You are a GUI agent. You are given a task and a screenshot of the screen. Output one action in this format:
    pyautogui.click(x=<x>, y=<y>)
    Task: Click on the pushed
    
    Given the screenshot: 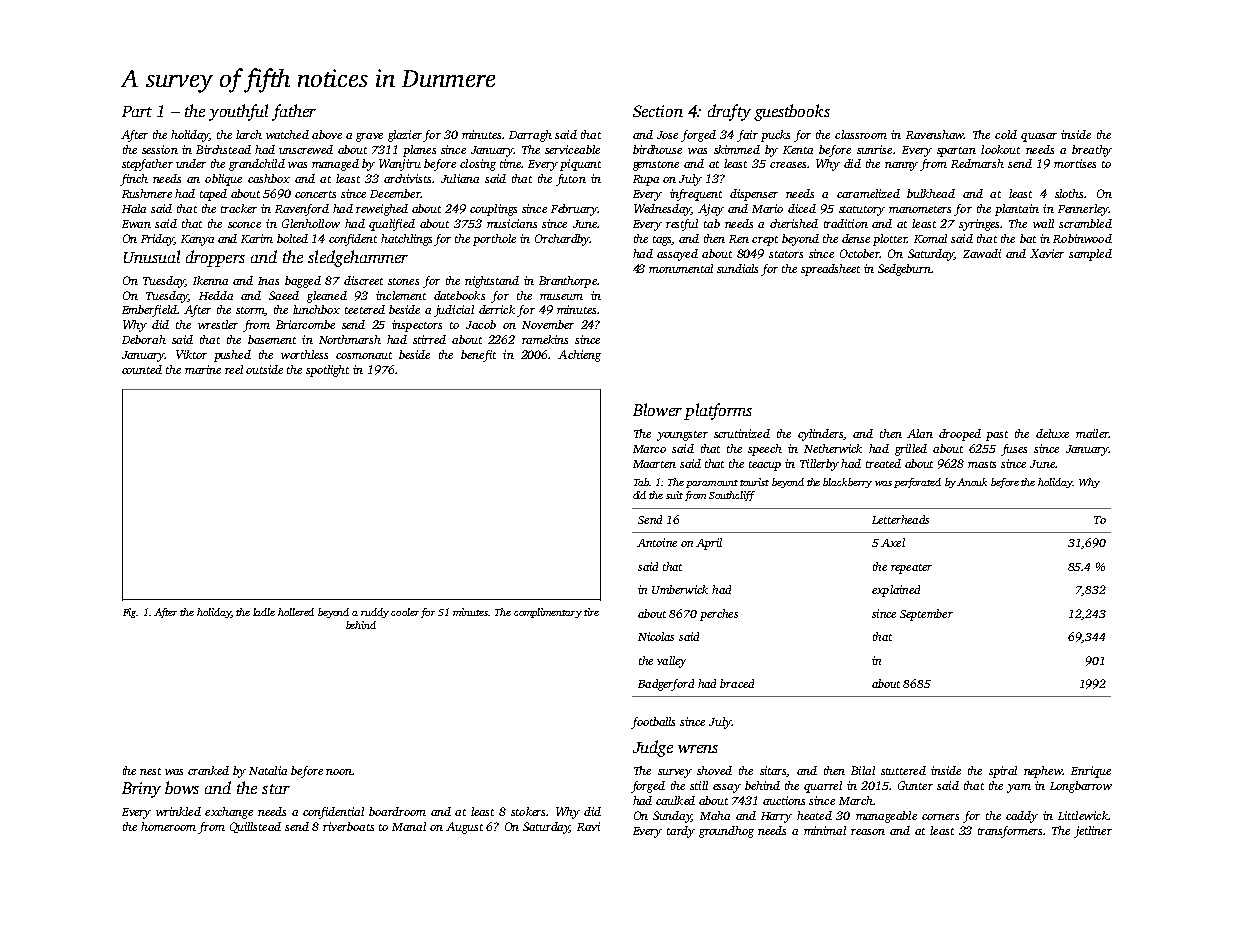 What is the action you would take?
    pyautogui.click(x=232, y=356)
